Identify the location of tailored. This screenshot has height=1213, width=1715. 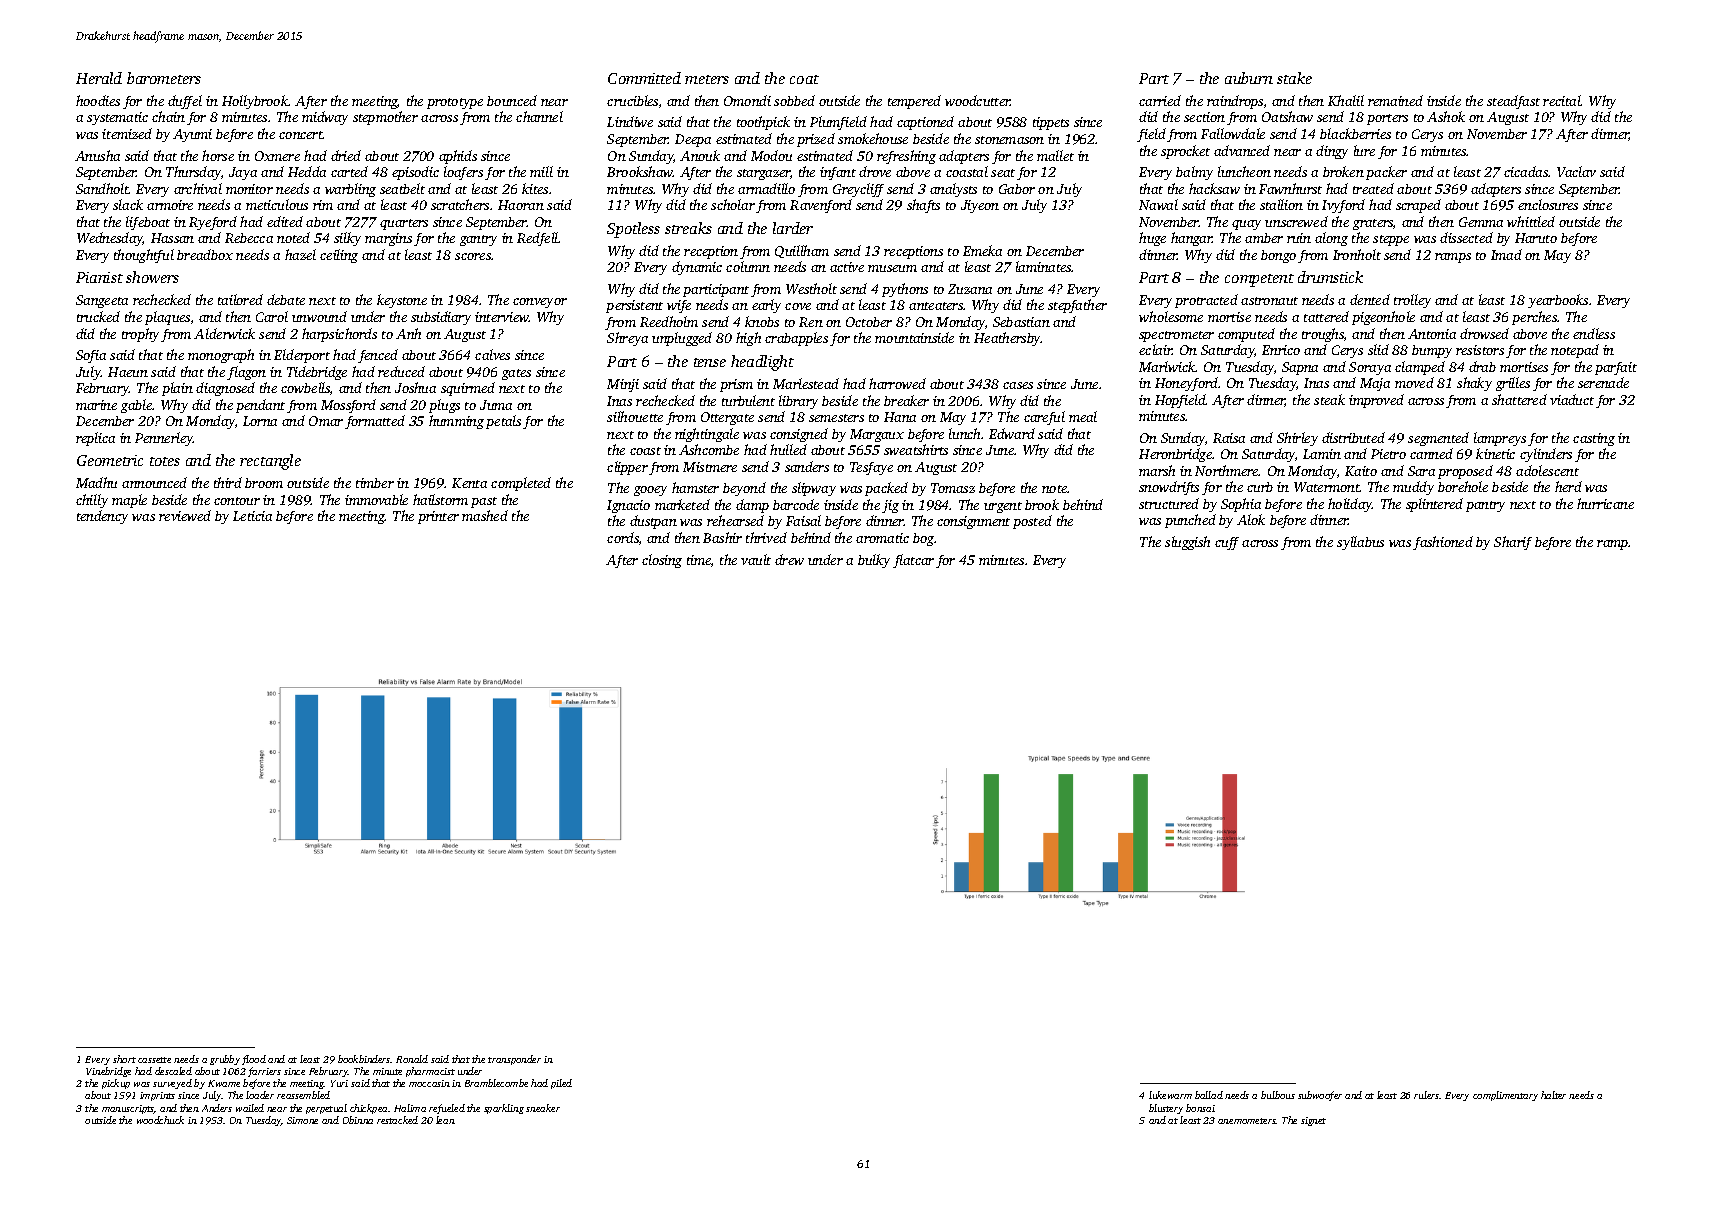
(240, 299).
